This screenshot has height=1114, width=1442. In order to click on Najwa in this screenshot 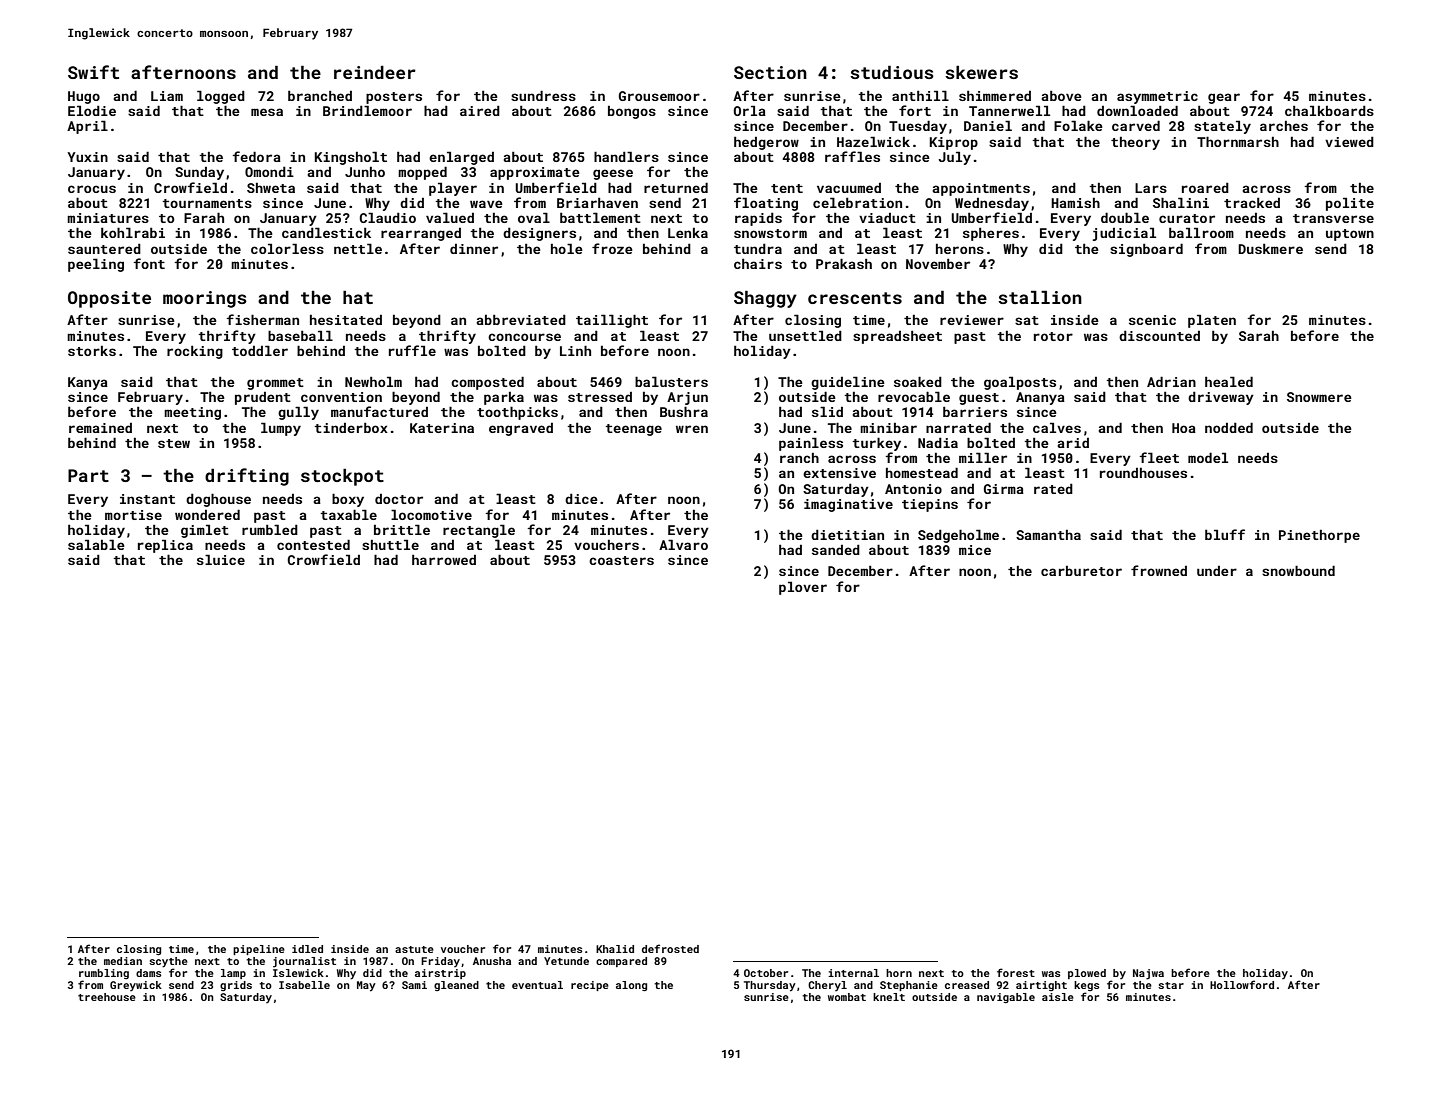, I will do `click(1148, 974)`.
